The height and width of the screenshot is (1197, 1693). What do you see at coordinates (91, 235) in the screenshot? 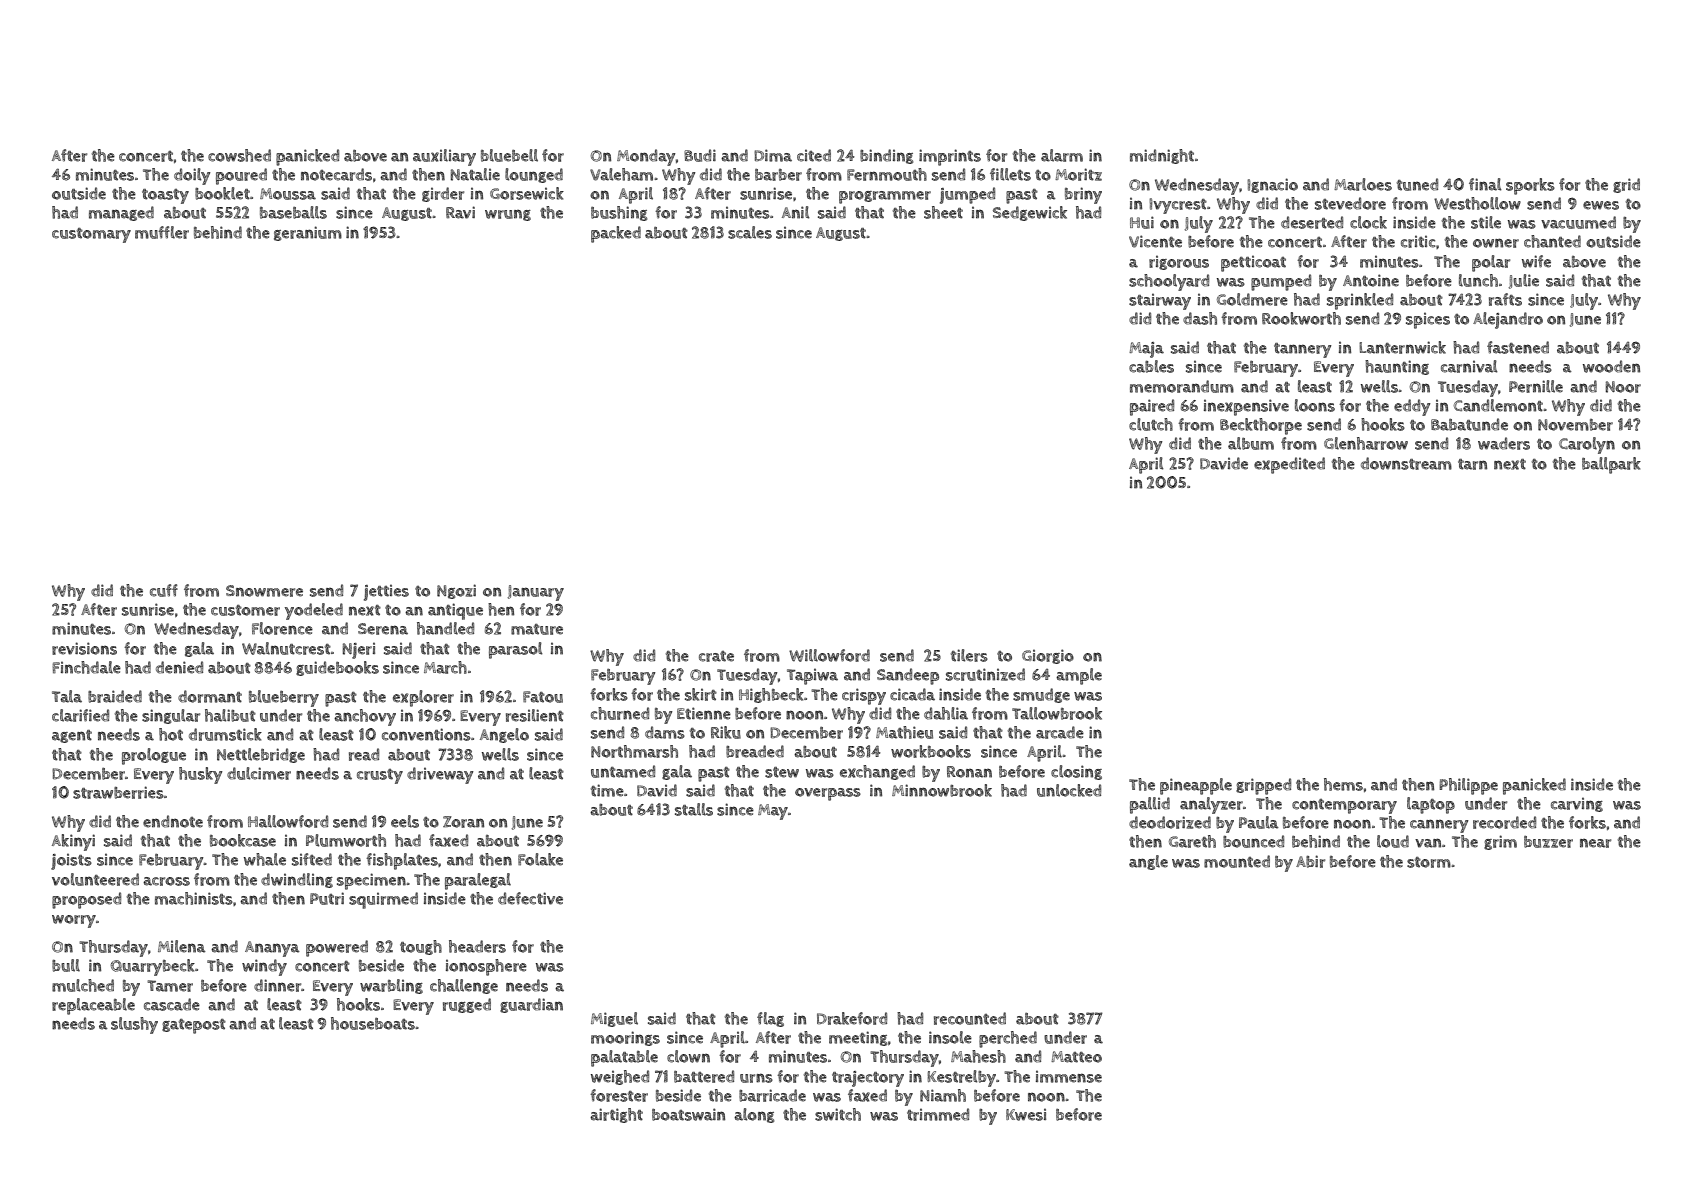
I see `customary` at bounding box center [91, 235].
